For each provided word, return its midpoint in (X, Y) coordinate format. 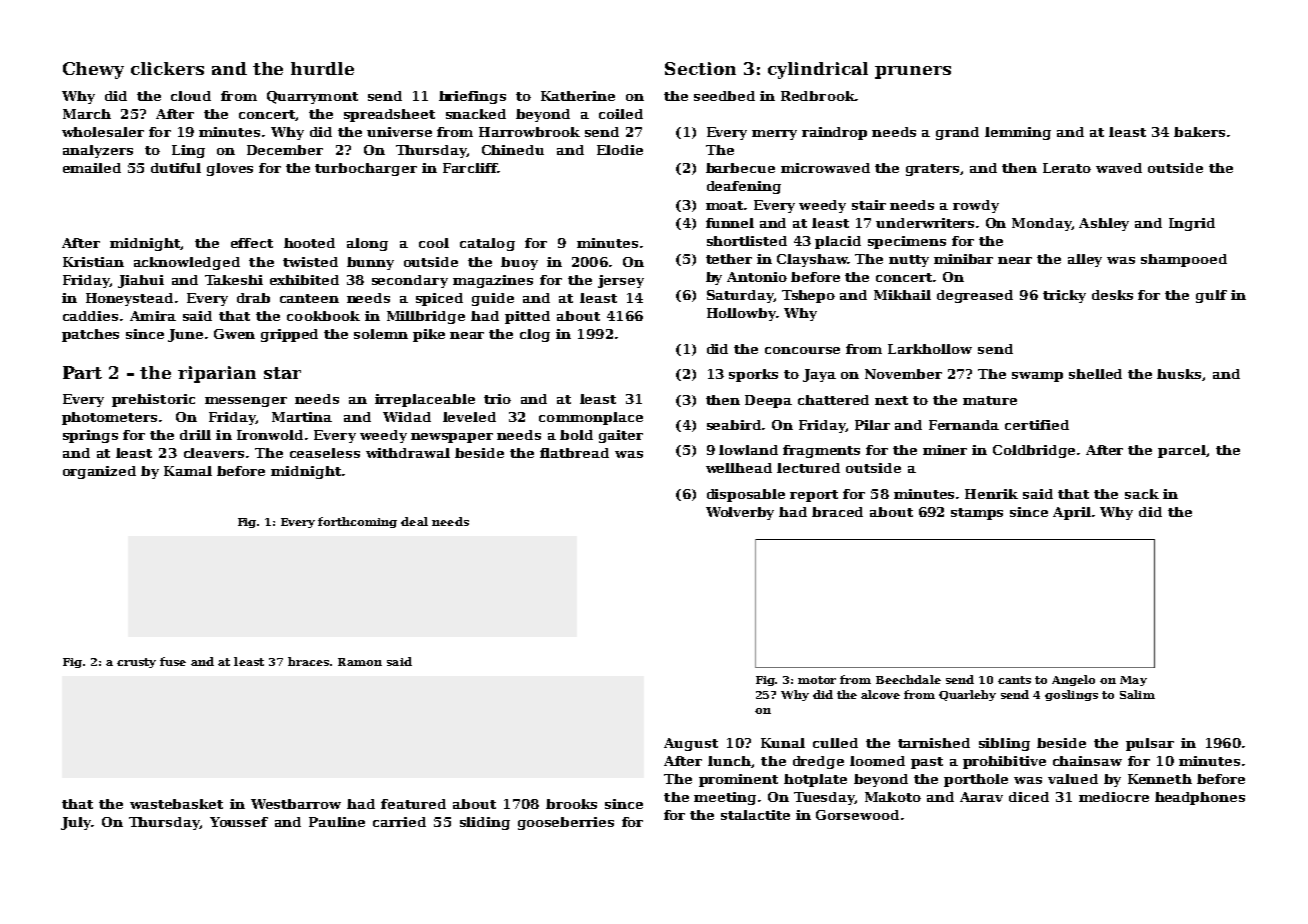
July (76, 823)
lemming (1018, 133)
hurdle (322, 68)
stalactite (755, 815)
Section (700, 68)
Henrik (991, 494)
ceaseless (325, 453)
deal (414, 521)
